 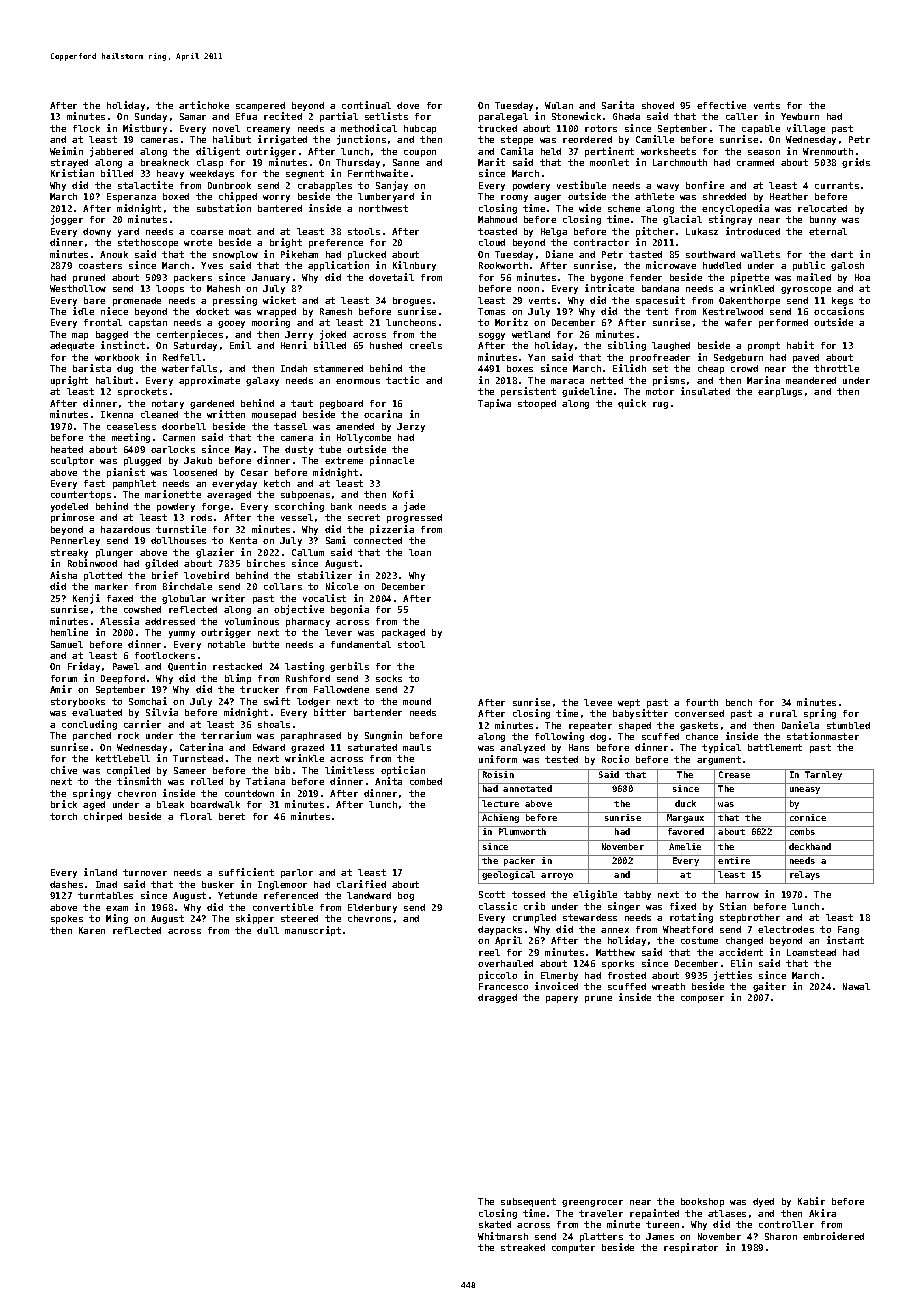 I want to click on insulated, so click(x=705, y=391).
